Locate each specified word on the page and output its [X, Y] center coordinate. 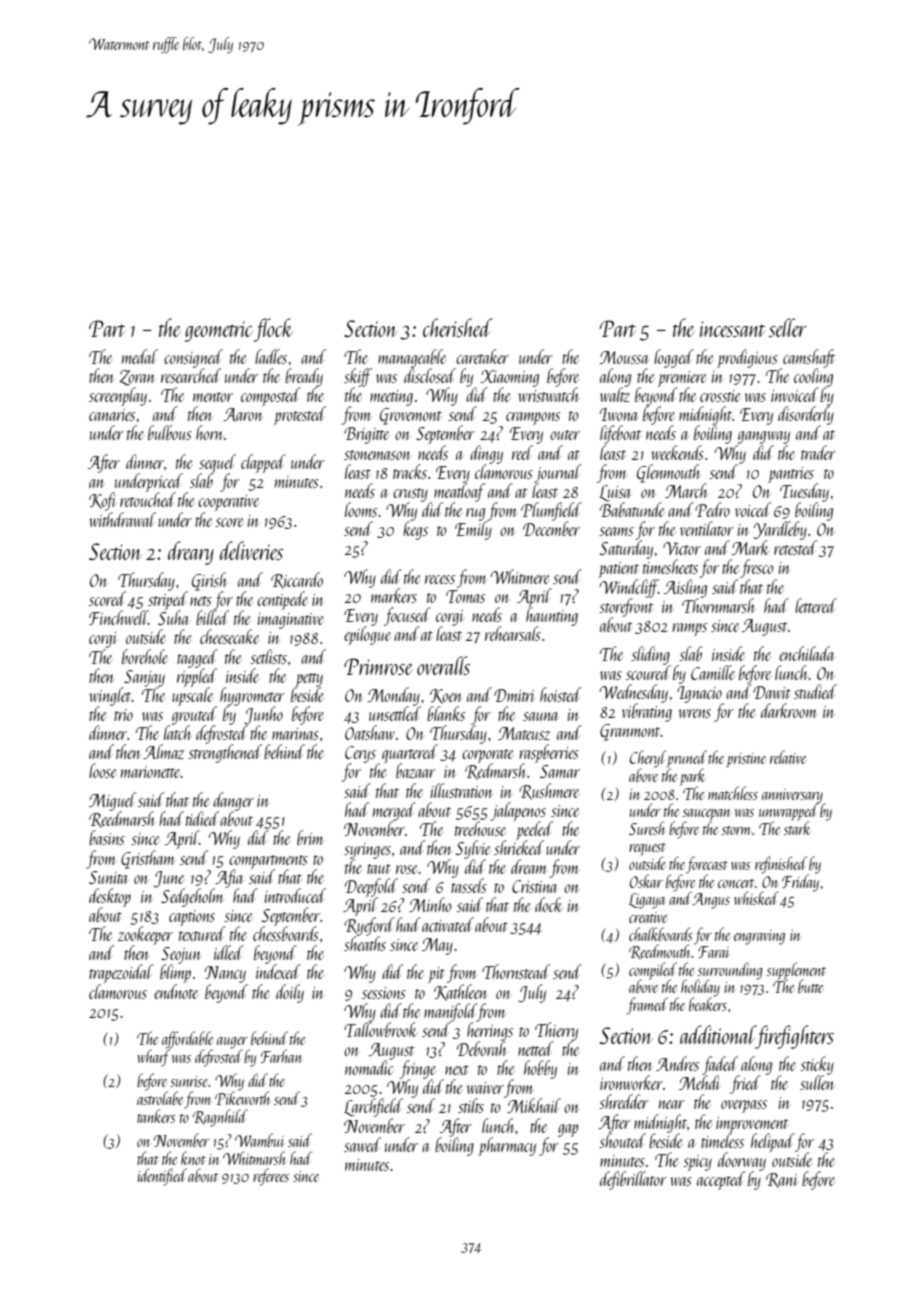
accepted [721, 1180]
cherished [458, 327]
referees [271, 1177]
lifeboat [621, 434]
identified [162, 1177]
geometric [219, 331]
